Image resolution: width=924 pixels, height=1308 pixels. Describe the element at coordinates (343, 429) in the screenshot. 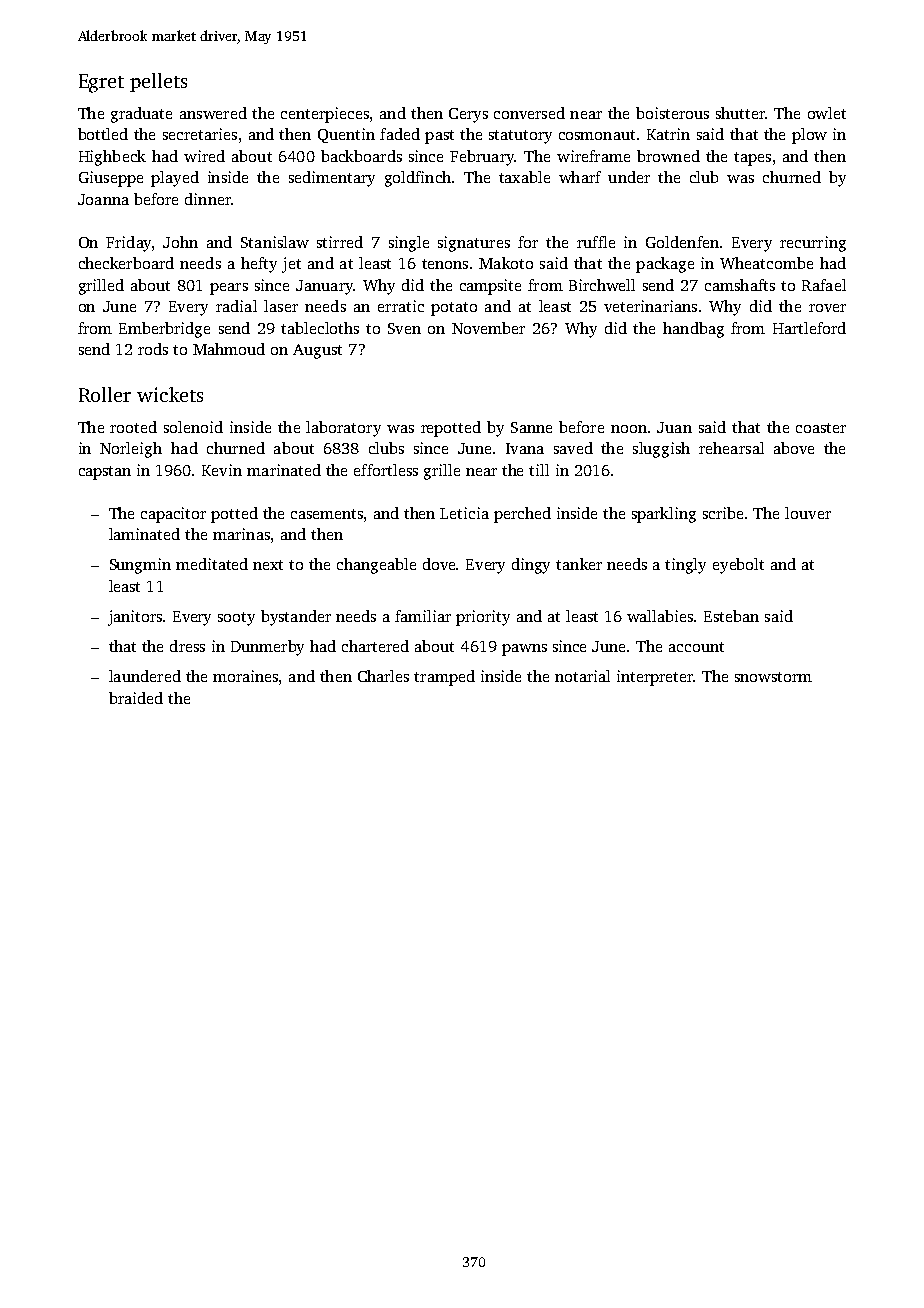

I see `laboratory` at that location.
